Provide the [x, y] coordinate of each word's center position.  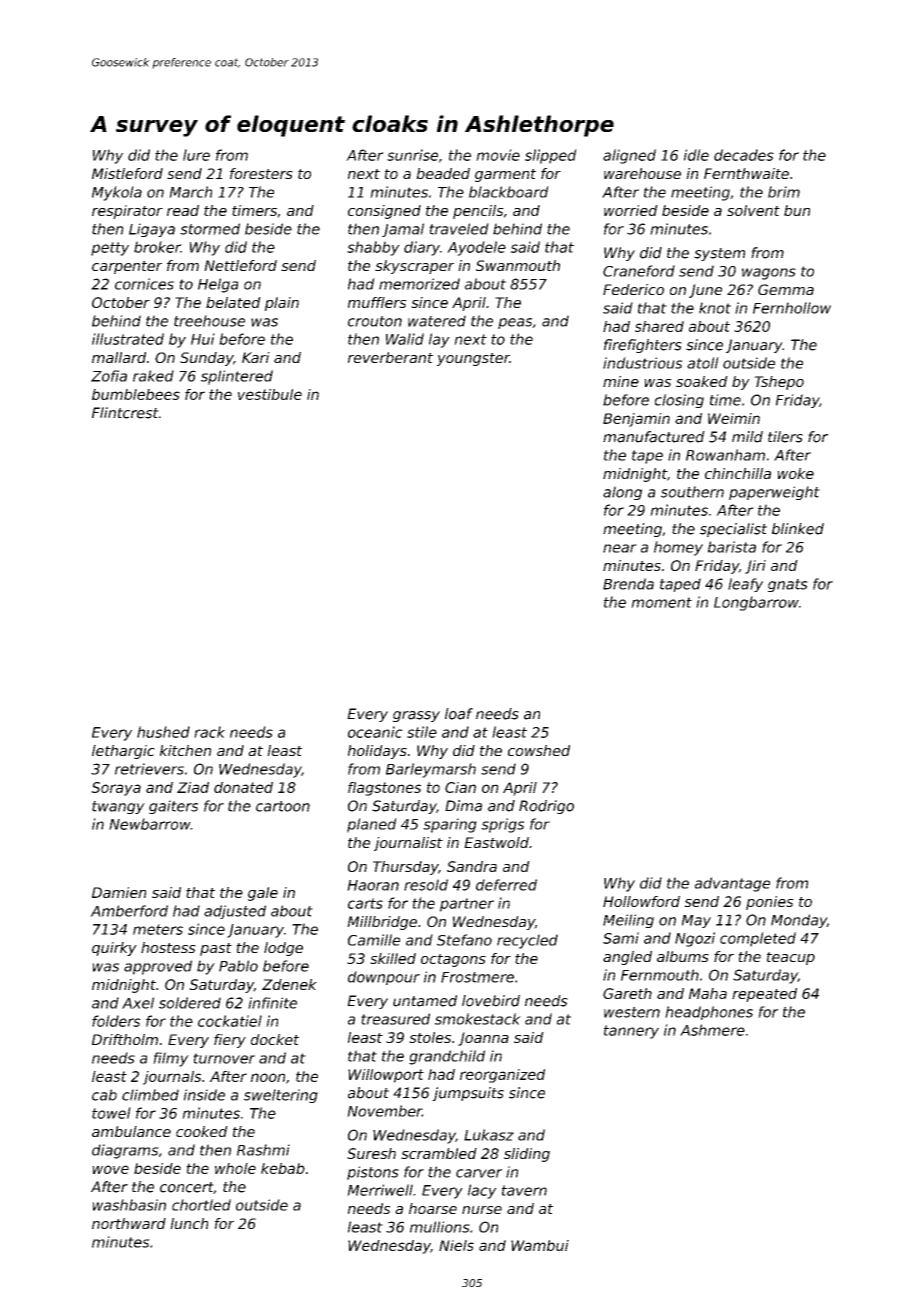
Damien [119, 892]
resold [426, 885]
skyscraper [414, 267]
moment [661, 602]
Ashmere [712, 1030]
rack [209, 732]
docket [275, 1039]
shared [659, 326]
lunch [189, 1223]
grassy [416, 716]
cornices [144, 284]
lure [196, 155]
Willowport [386, 1076]
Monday [799, 921]
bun [797, 210]
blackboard [509, 192]
